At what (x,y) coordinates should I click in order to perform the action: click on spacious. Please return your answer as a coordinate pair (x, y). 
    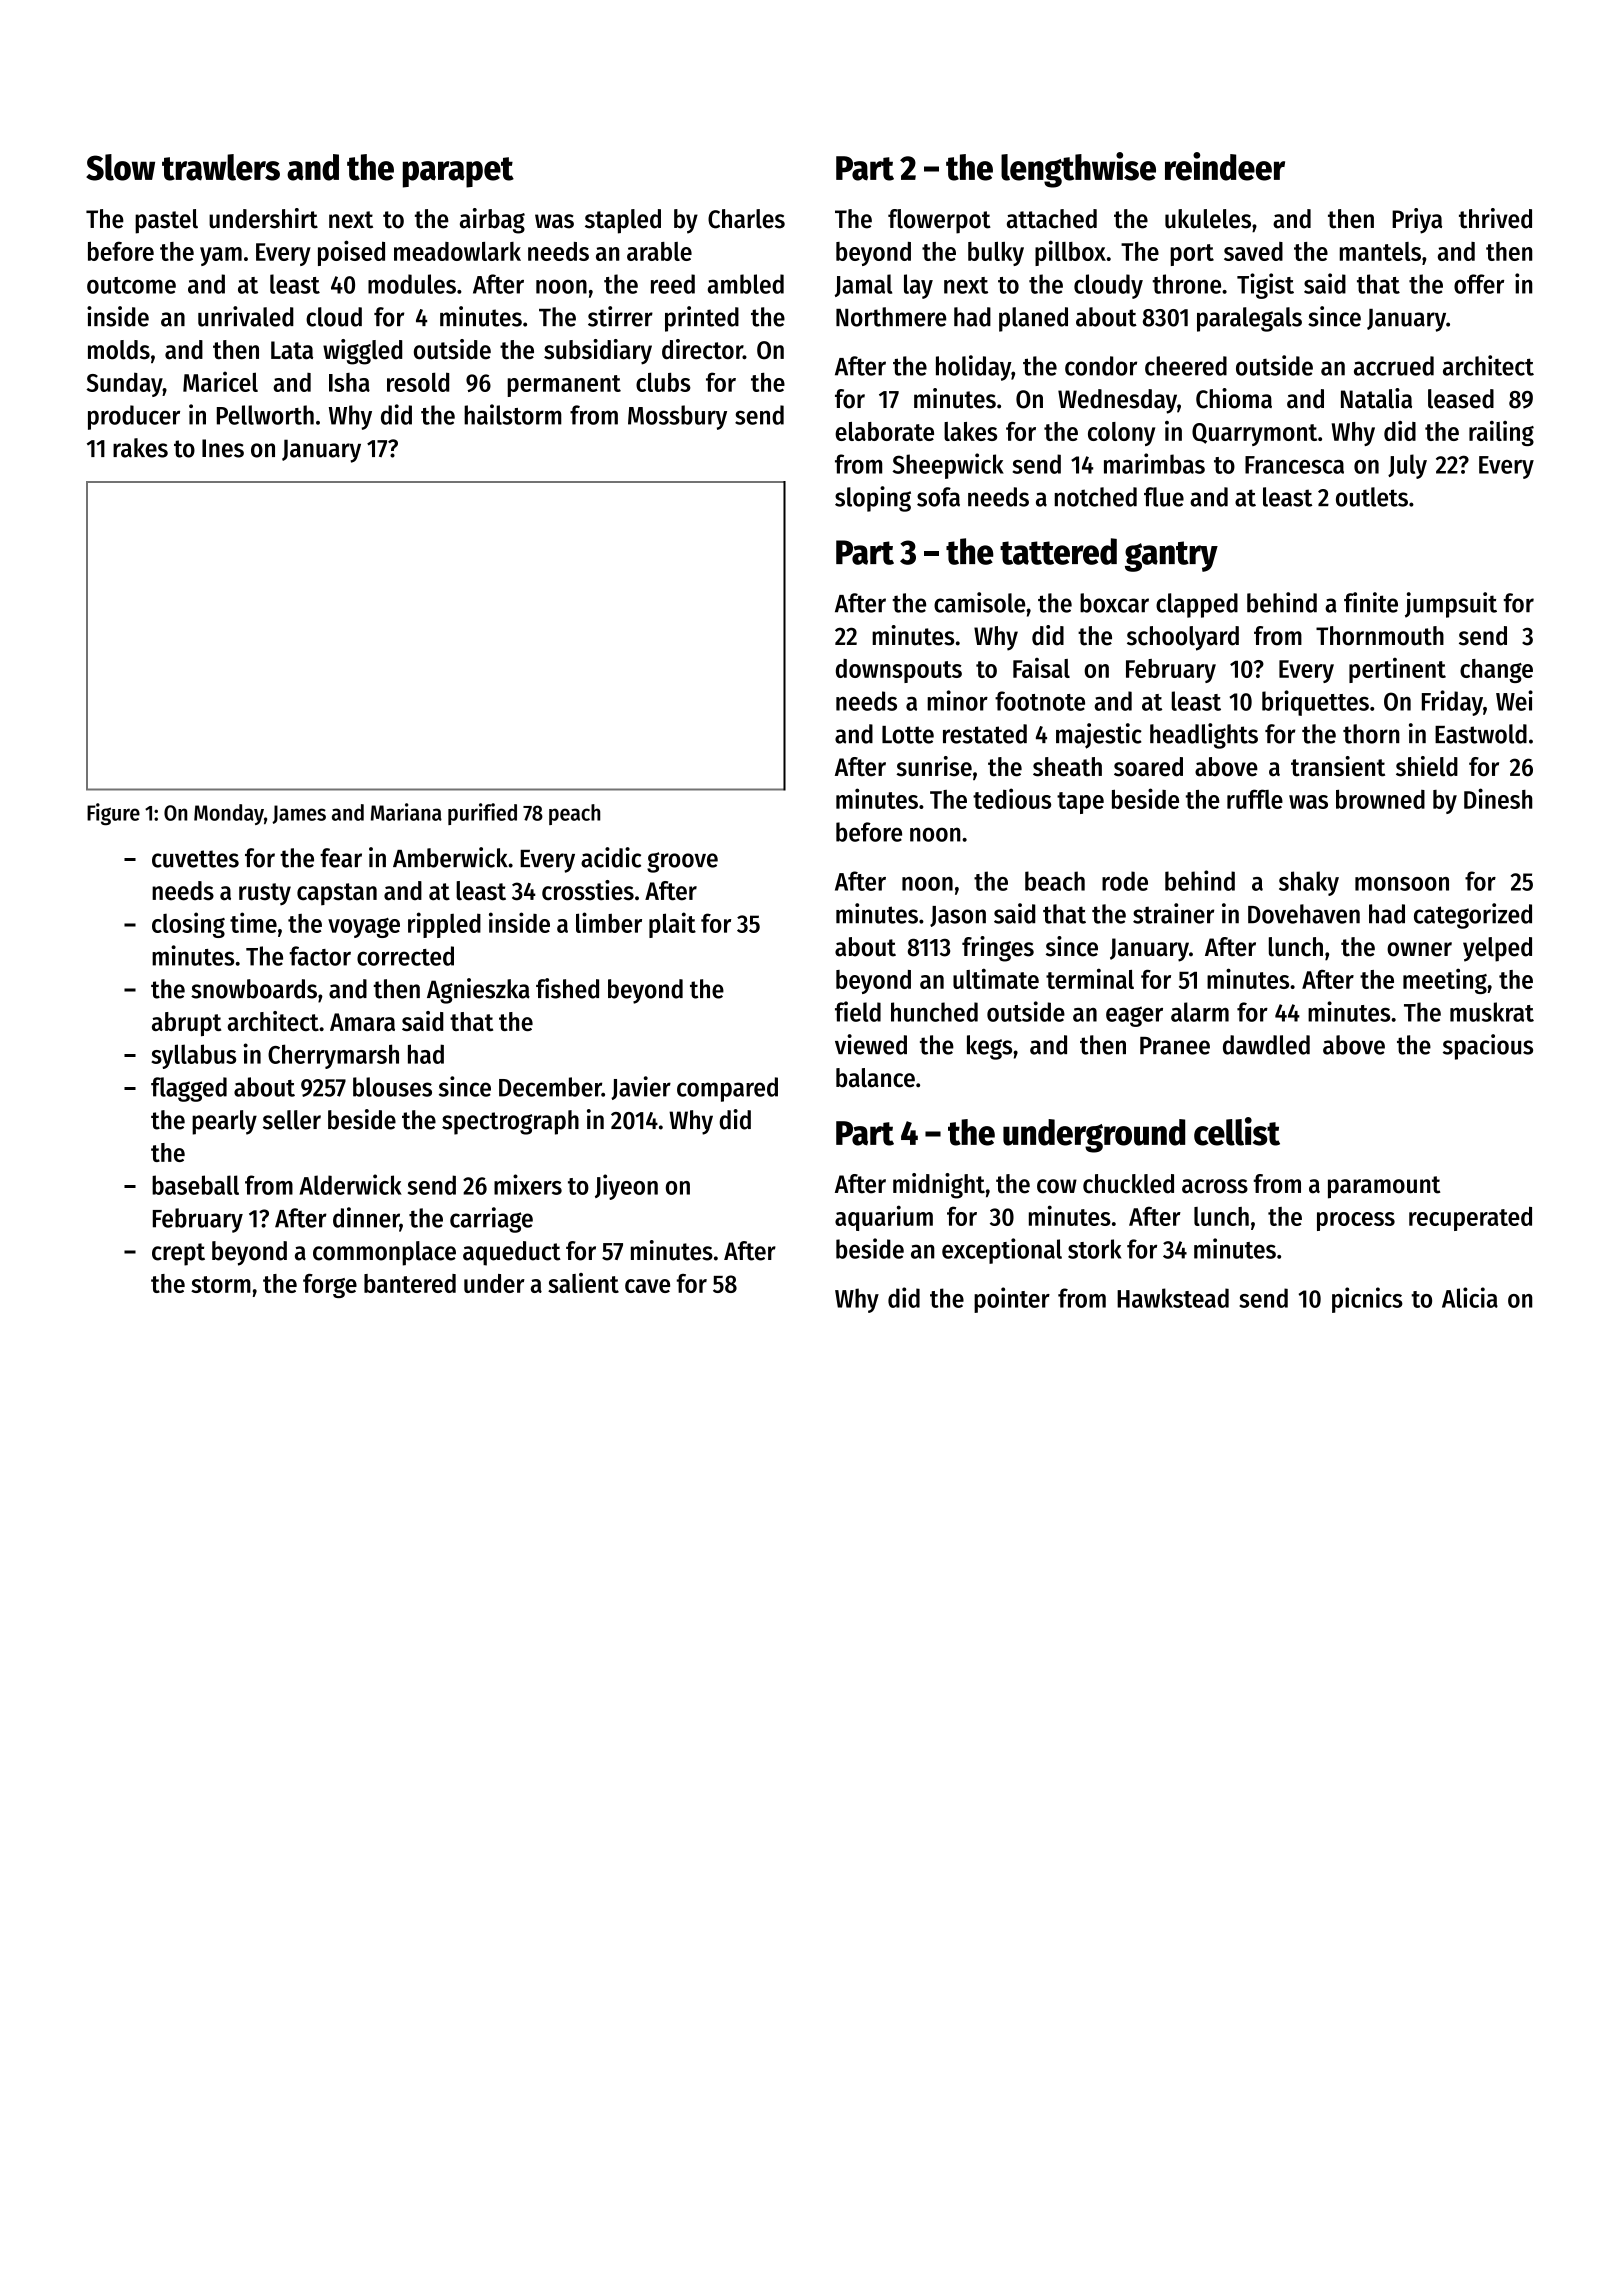
    Looking at the image, I should click on (1488, 1047).
